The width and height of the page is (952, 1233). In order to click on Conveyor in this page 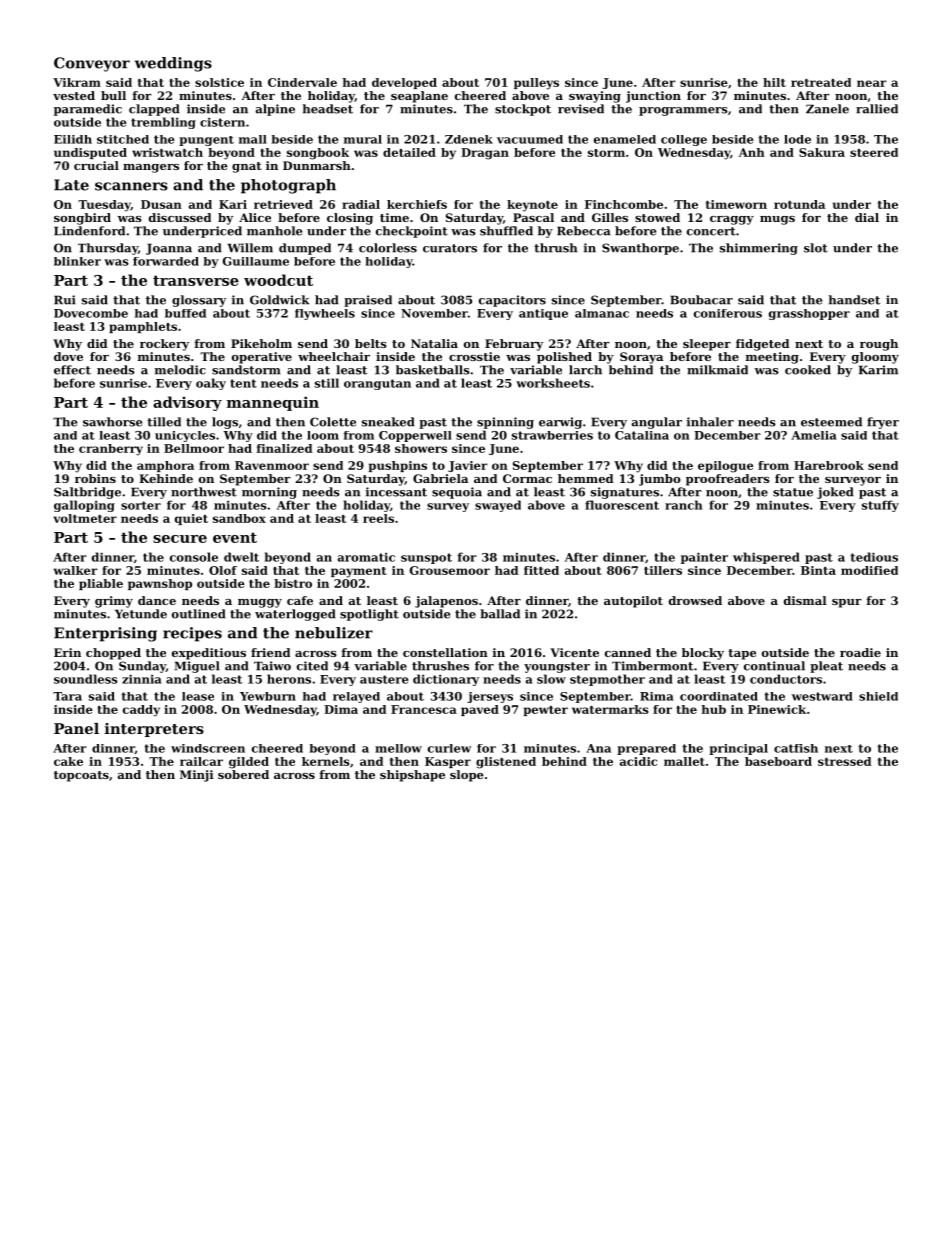, I will do `click(92, 64)`.
